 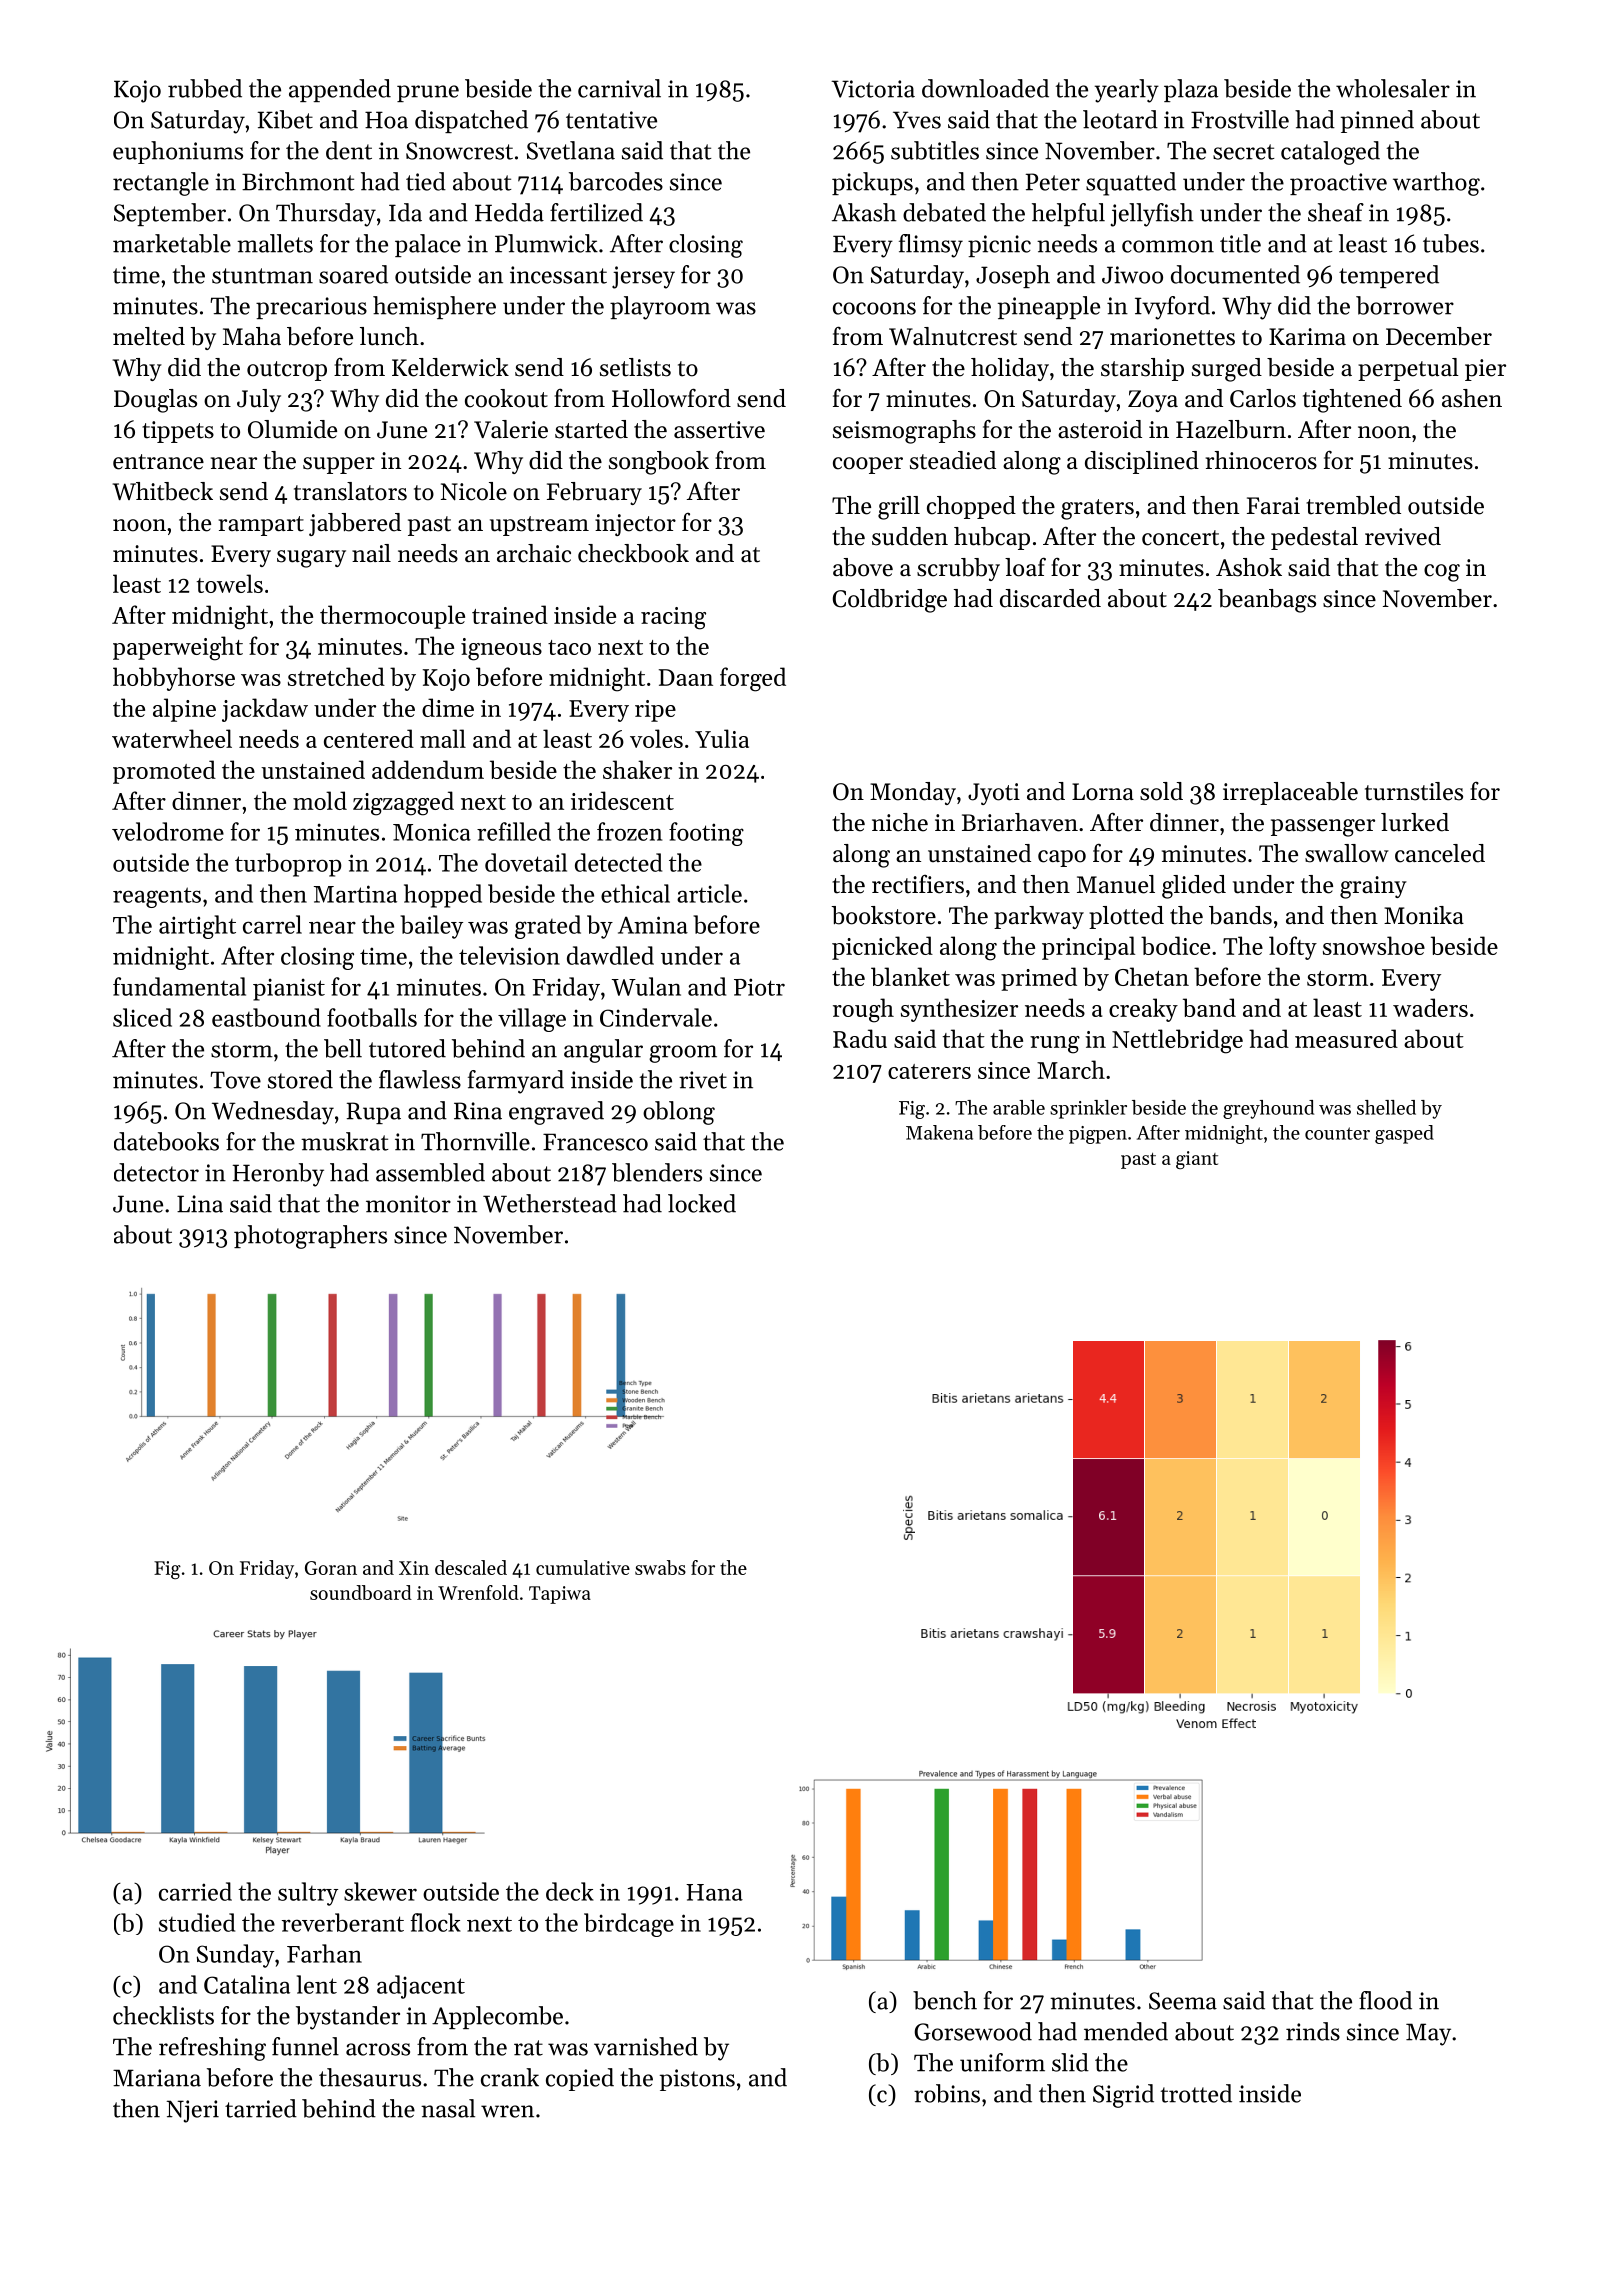 I want to click on Piotr, so click(x=759, y=987).
